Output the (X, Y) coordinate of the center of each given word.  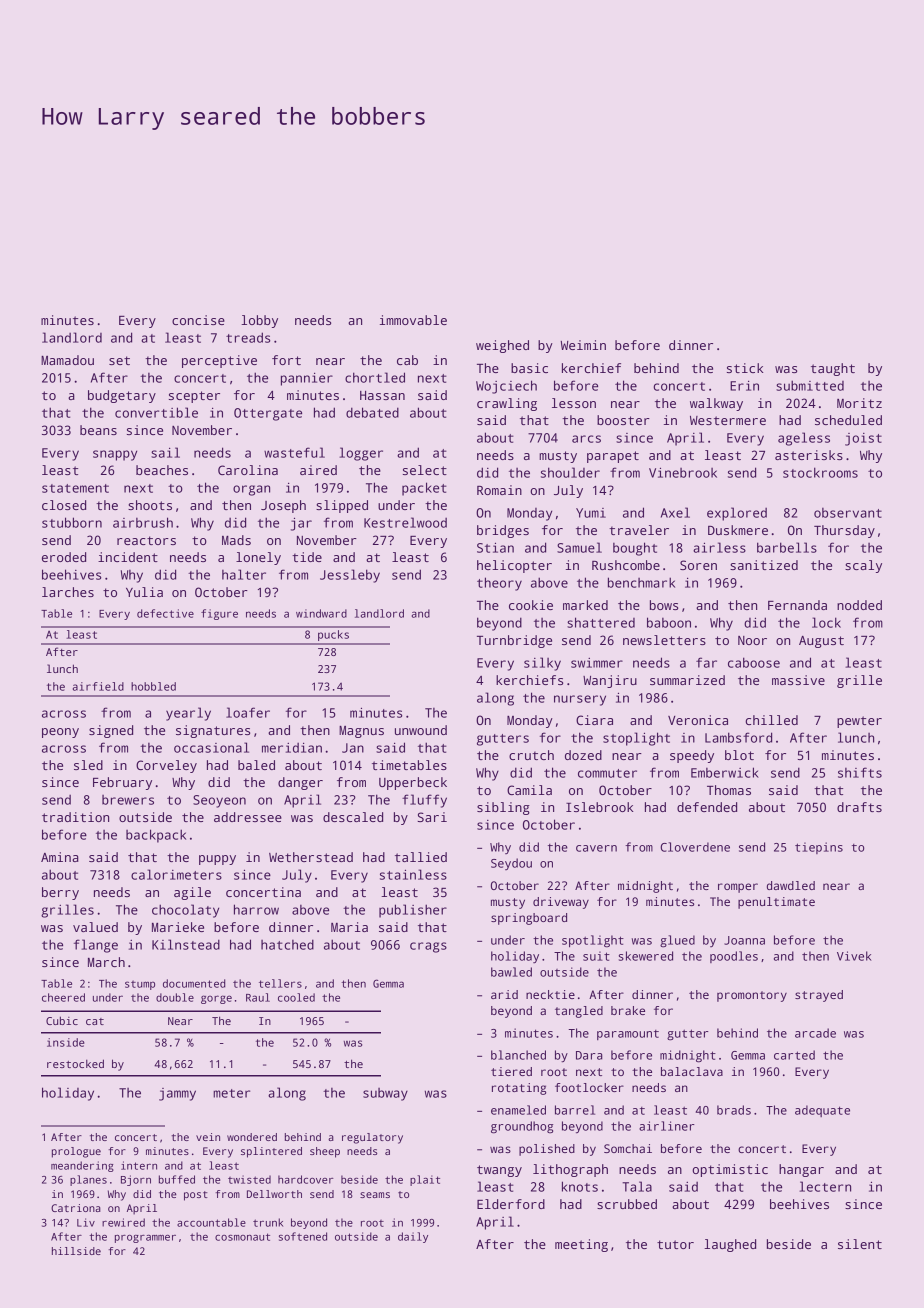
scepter (194, 397)
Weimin (583, 345)
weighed (502, 346)
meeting (581, 1245)
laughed (730, 1245)
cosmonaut (242, 1237)
